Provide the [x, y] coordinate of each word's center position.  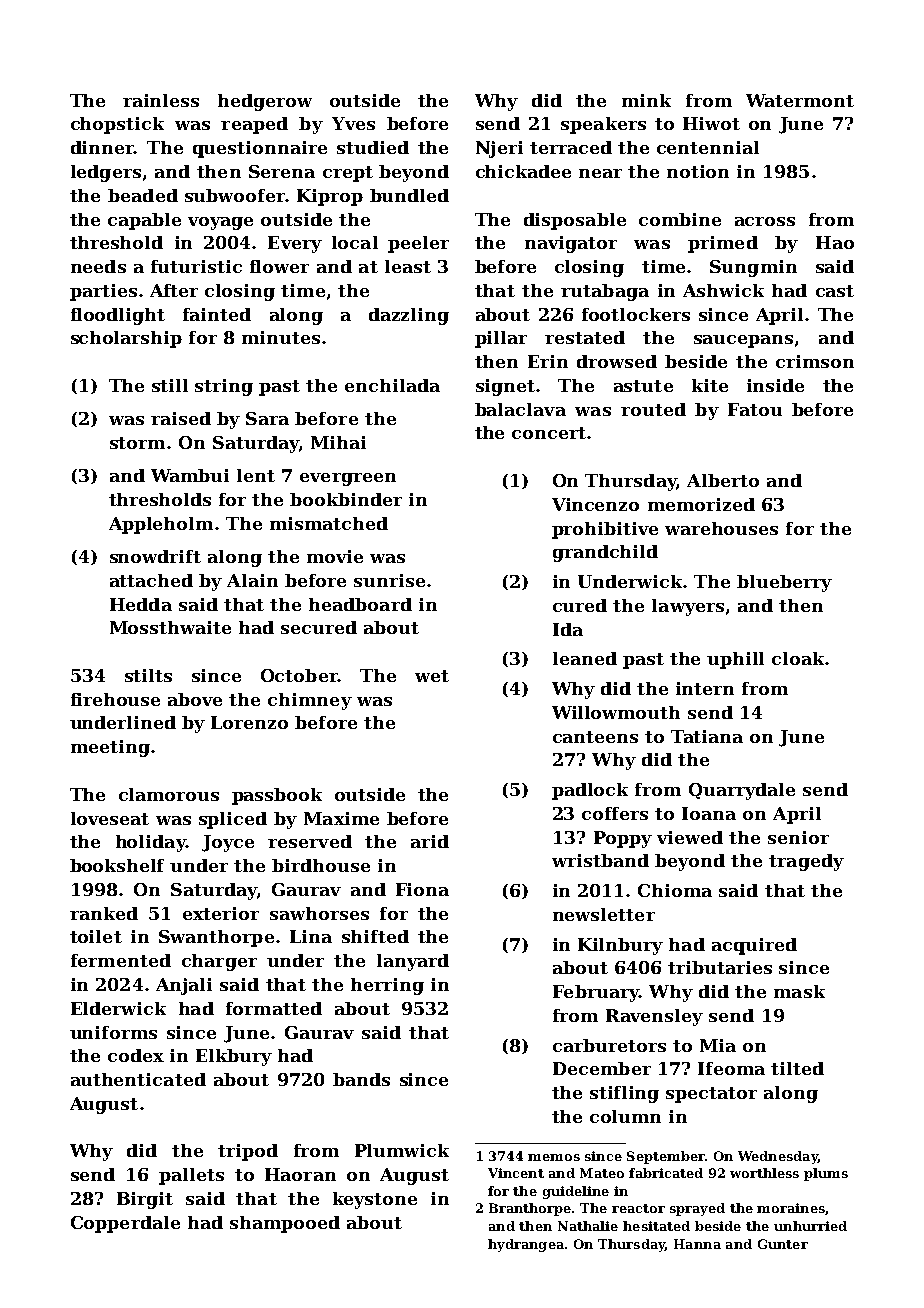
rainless [161, 100]
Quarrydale [742, 791]
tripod [248, 1152]
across [765, 221]
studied [373, 147]
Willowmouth [616, 712]
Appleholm [161, 525]
